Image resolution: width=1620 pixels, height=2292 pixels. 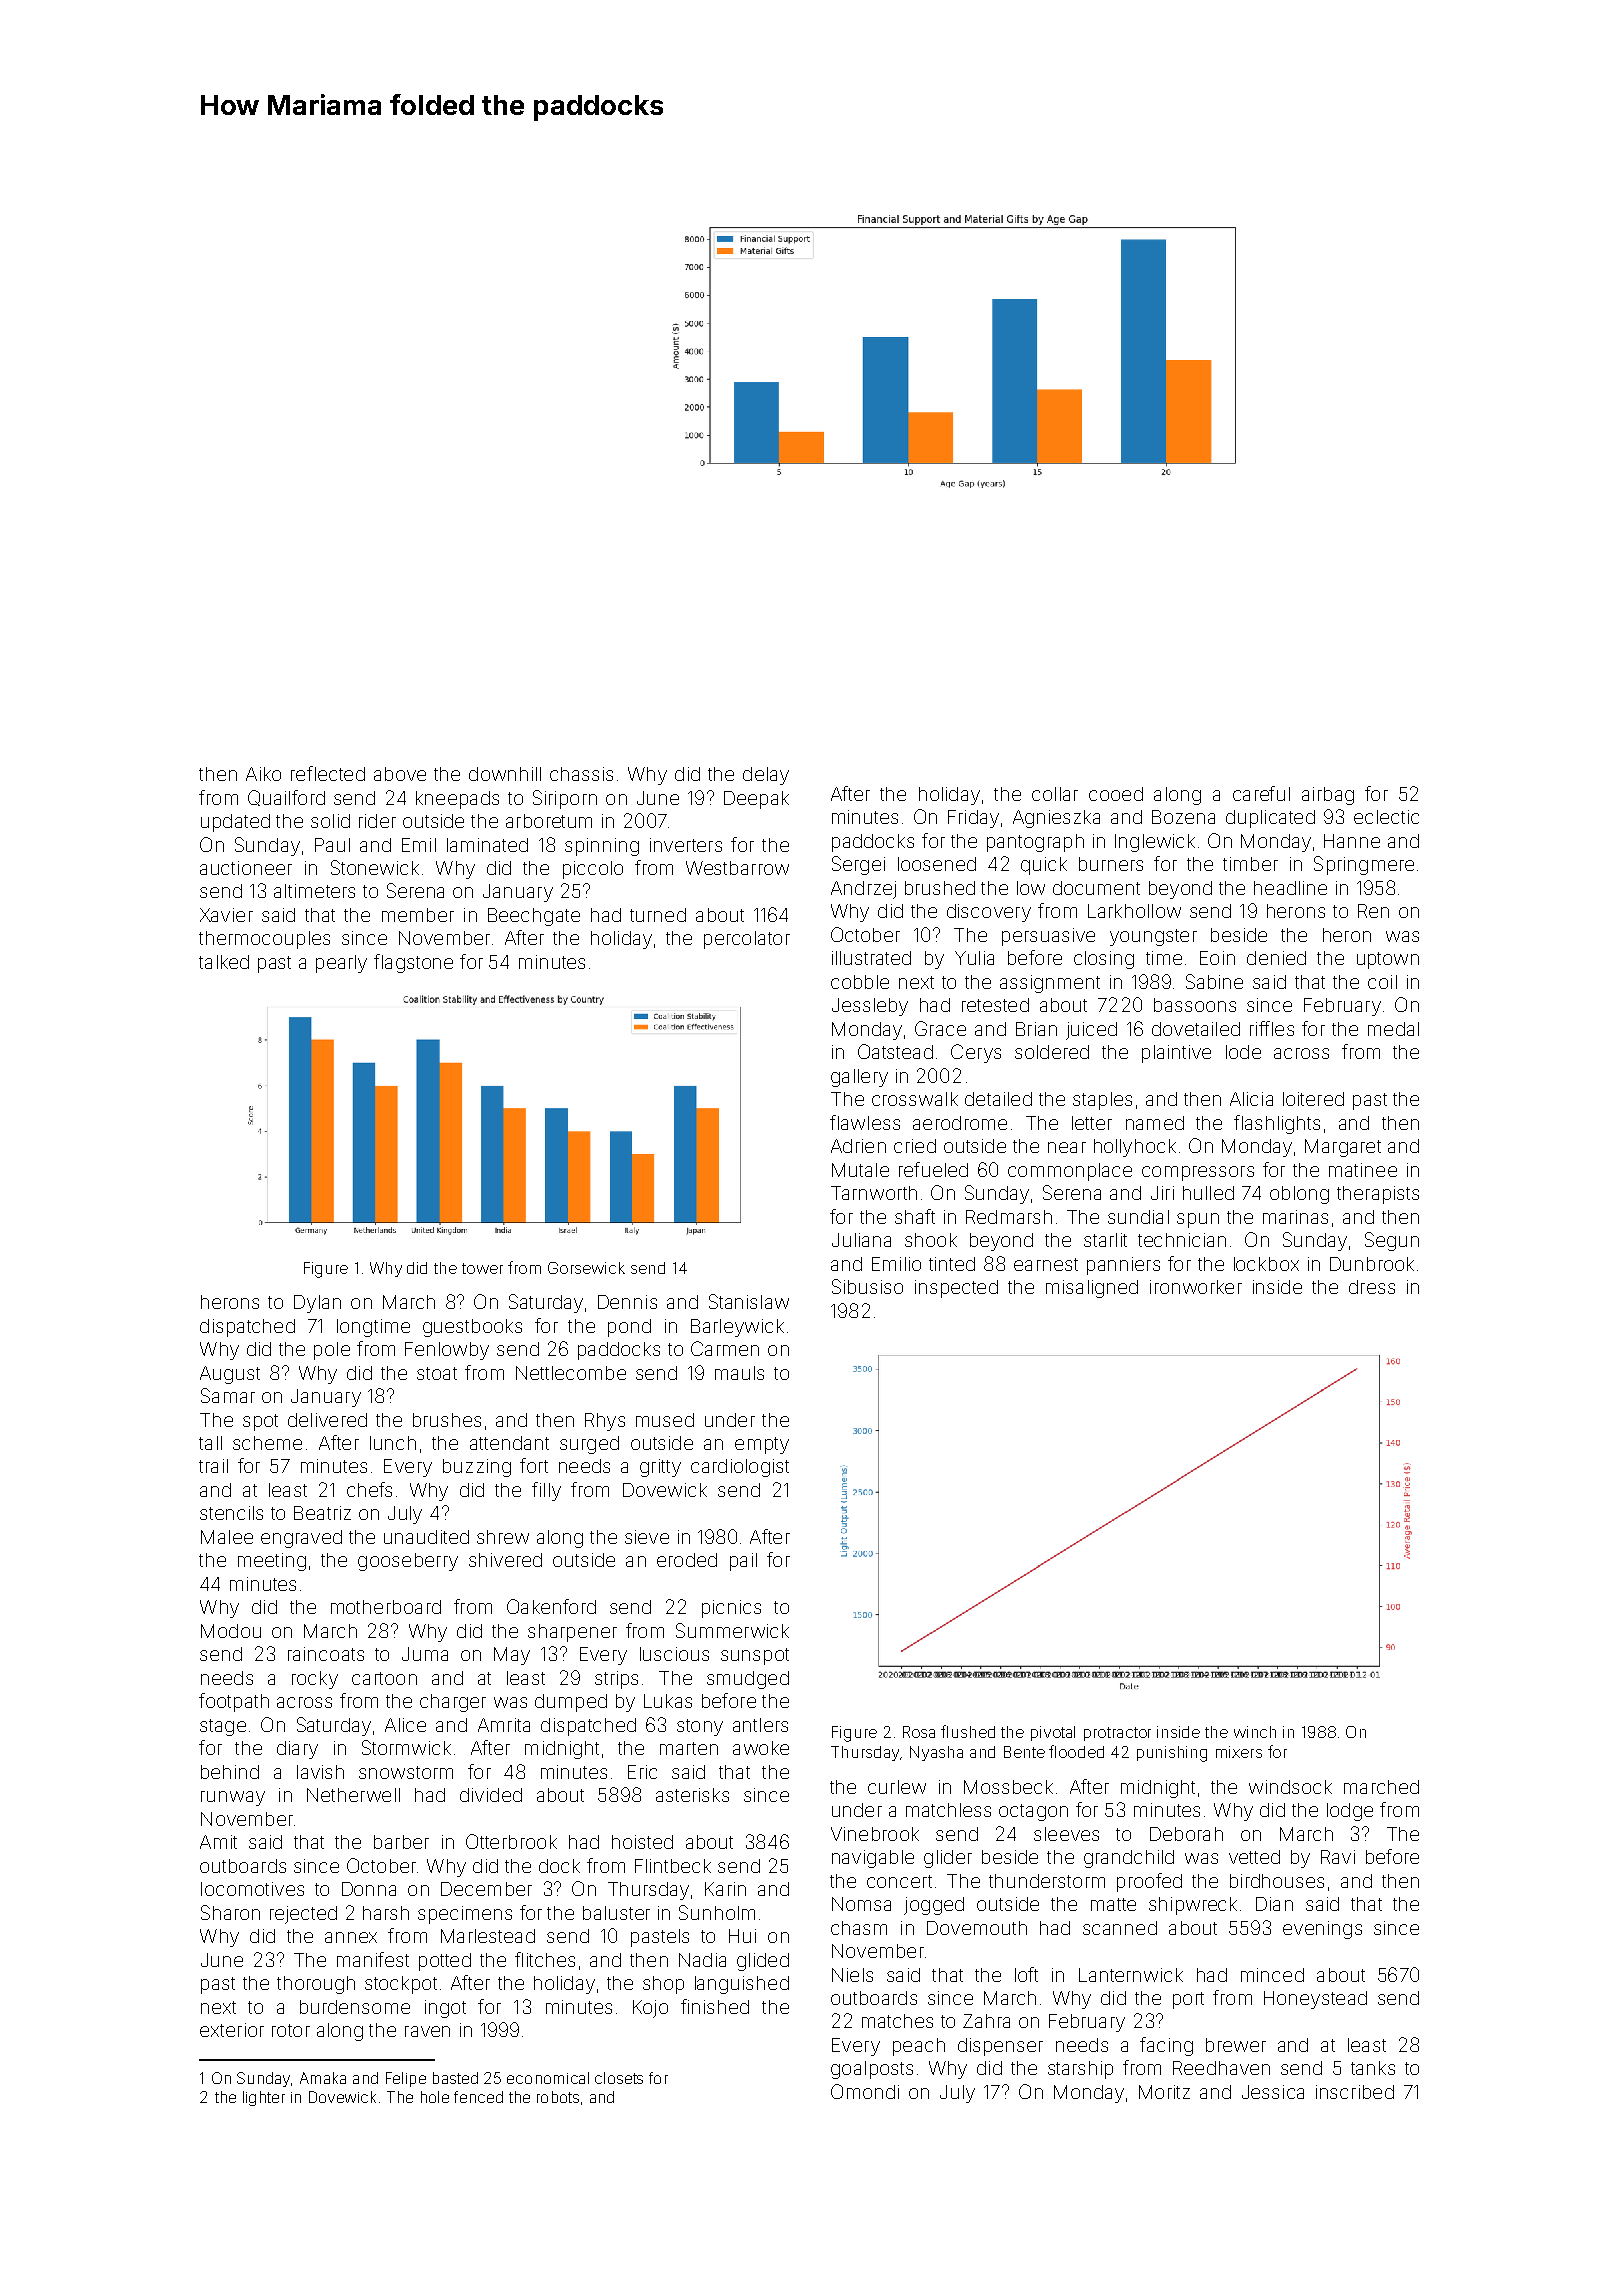 What do you see at coordinates (627, 1302) in the screenshot?
I see `Dennis` at bounding box center [627, 1302].
